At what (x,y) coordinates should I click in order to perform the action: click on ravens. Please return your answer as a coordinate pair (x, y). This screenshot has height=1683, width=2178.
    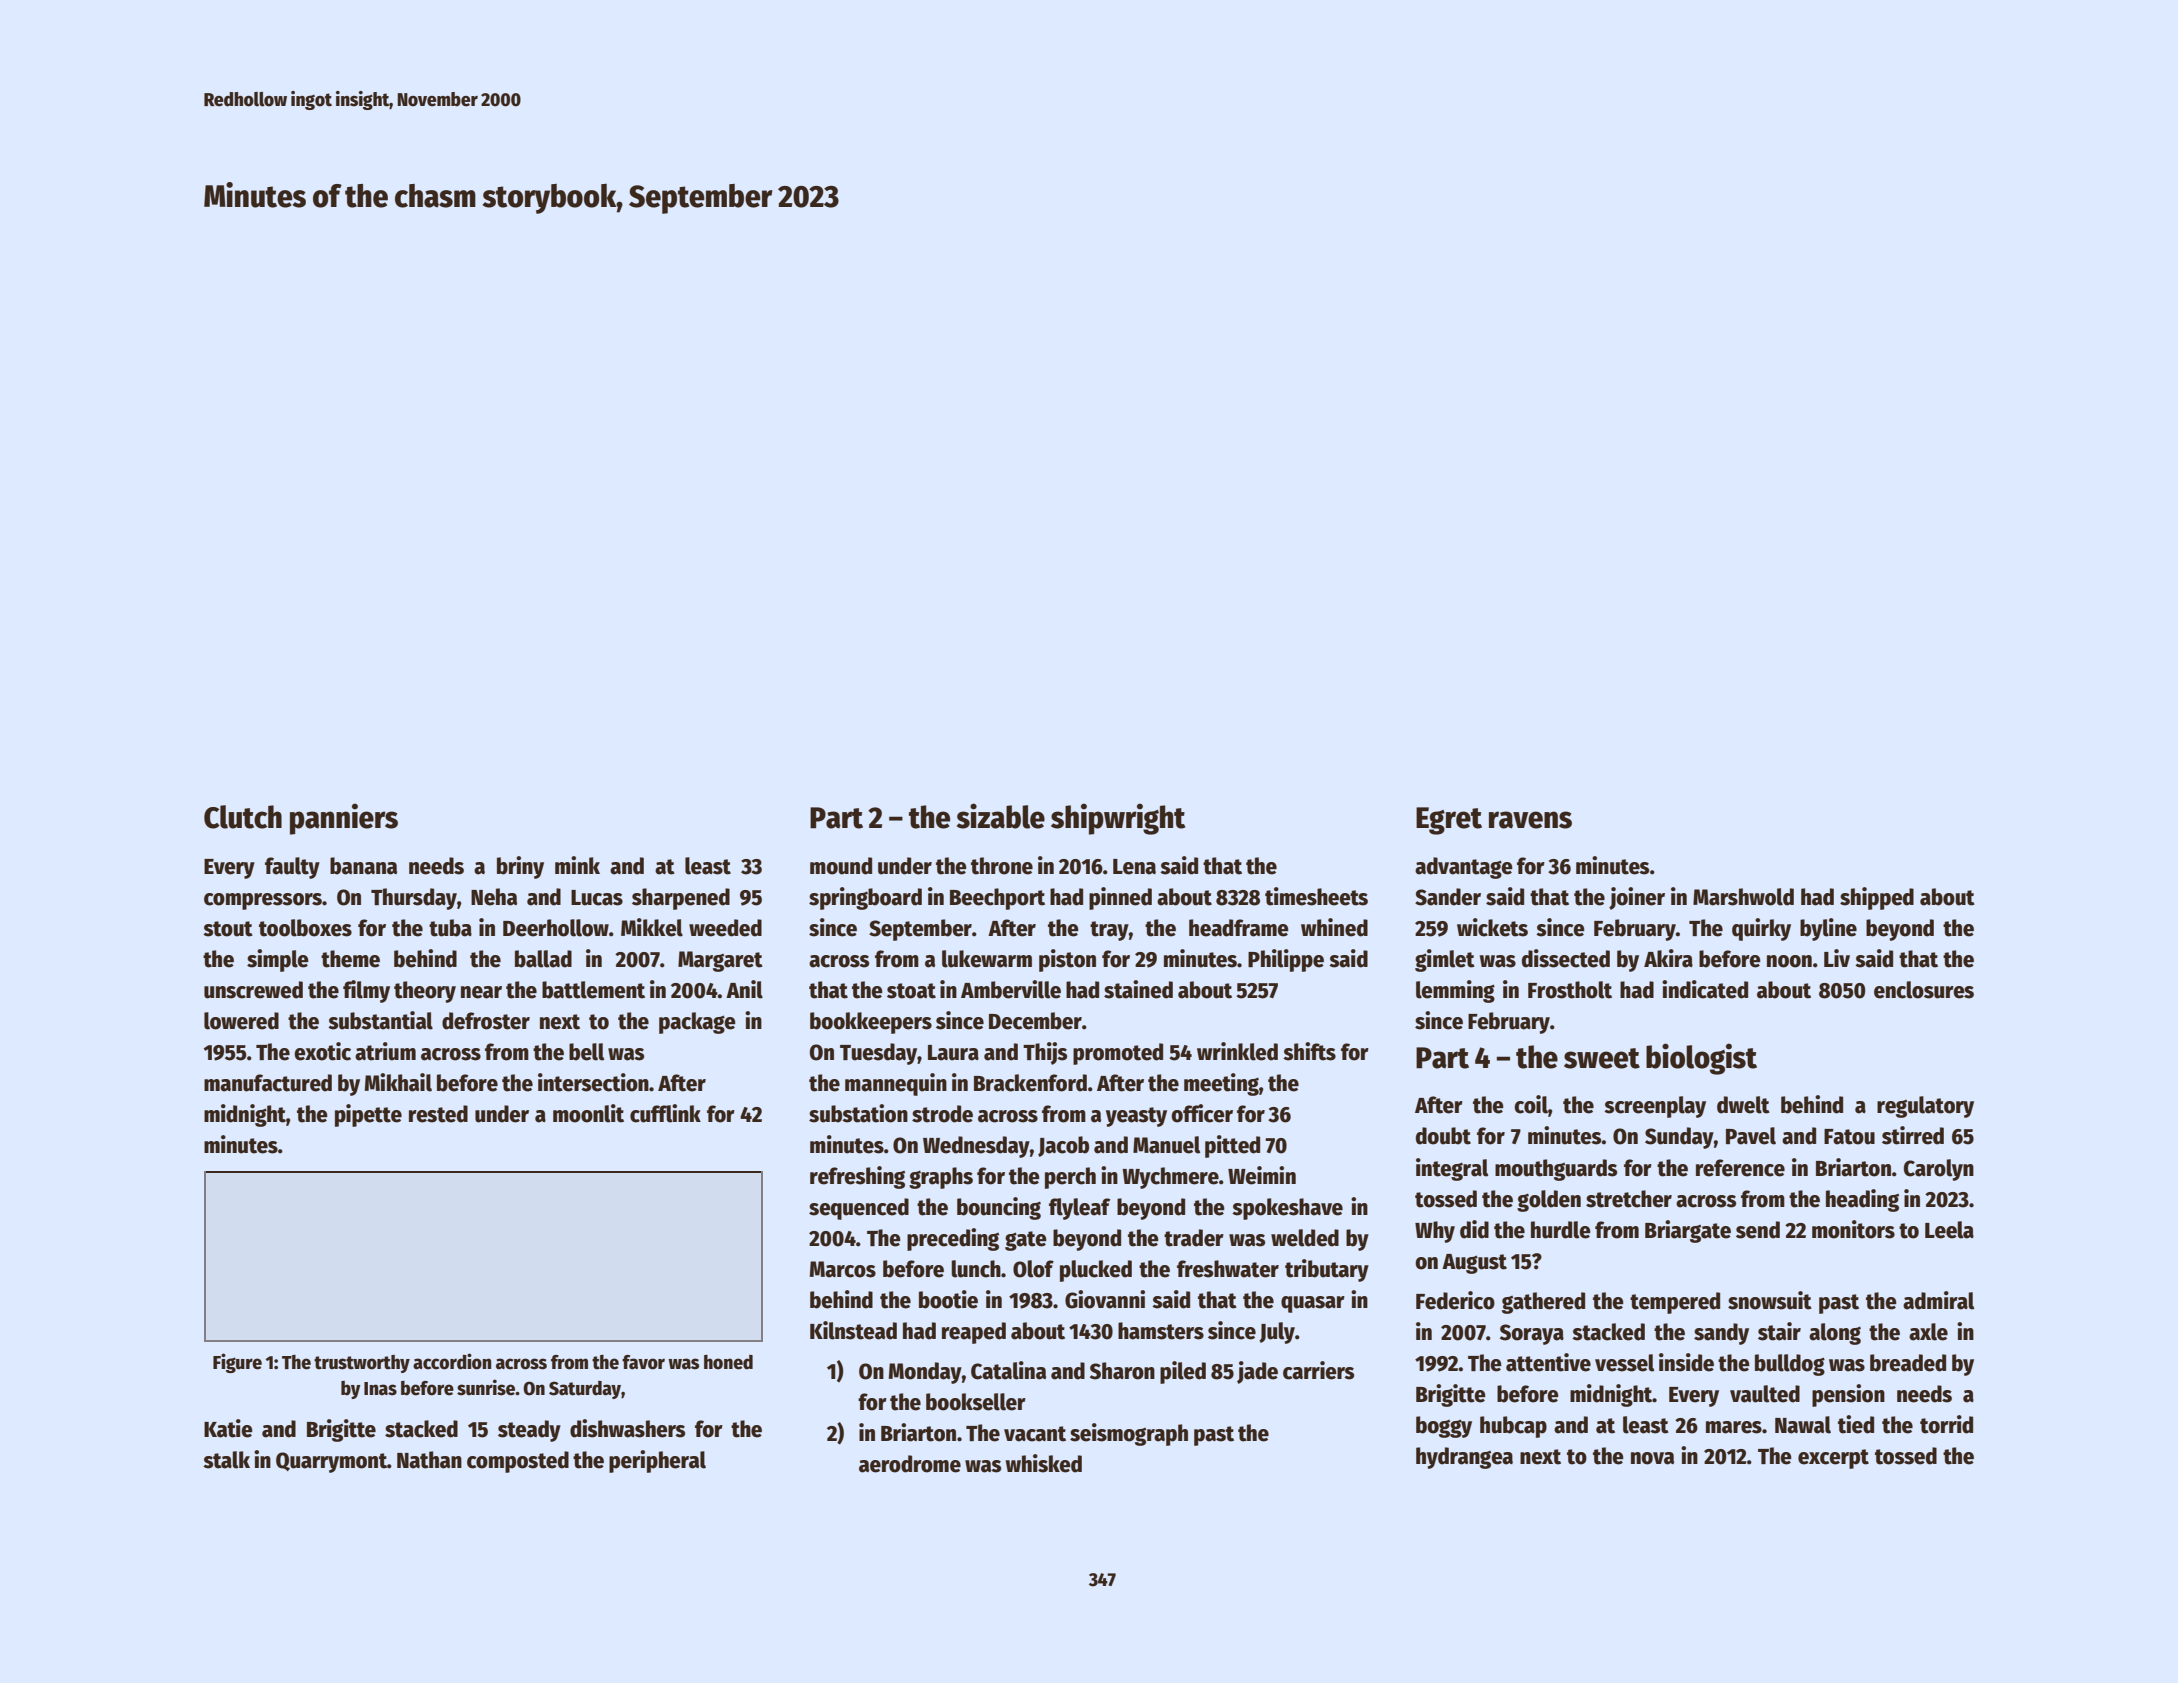
    Looking at the image, I should click on (1530, 820).
